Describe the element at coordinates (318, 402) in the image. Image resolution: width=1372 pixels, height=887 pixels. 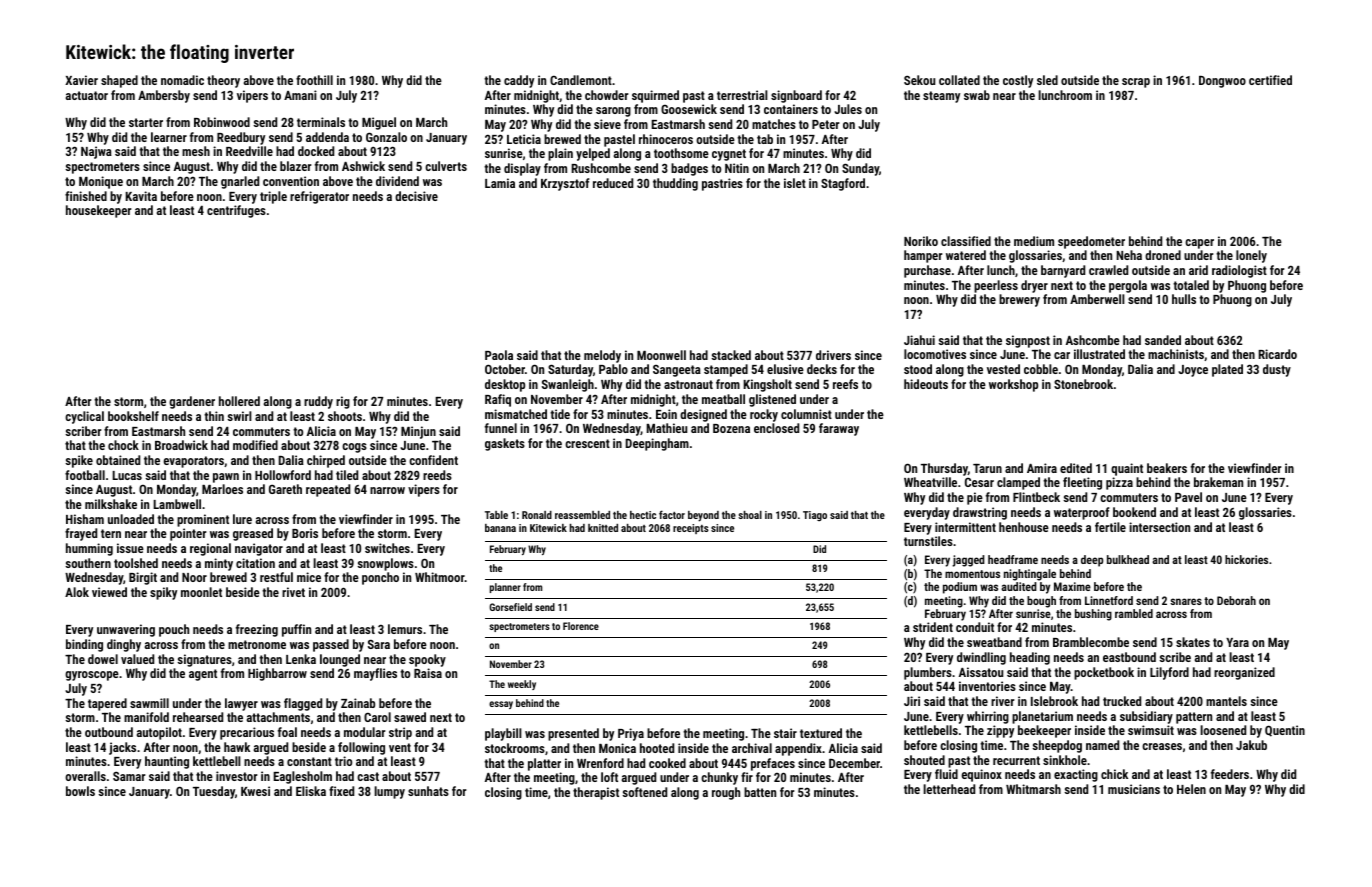
I see `ruddy` at that location.
